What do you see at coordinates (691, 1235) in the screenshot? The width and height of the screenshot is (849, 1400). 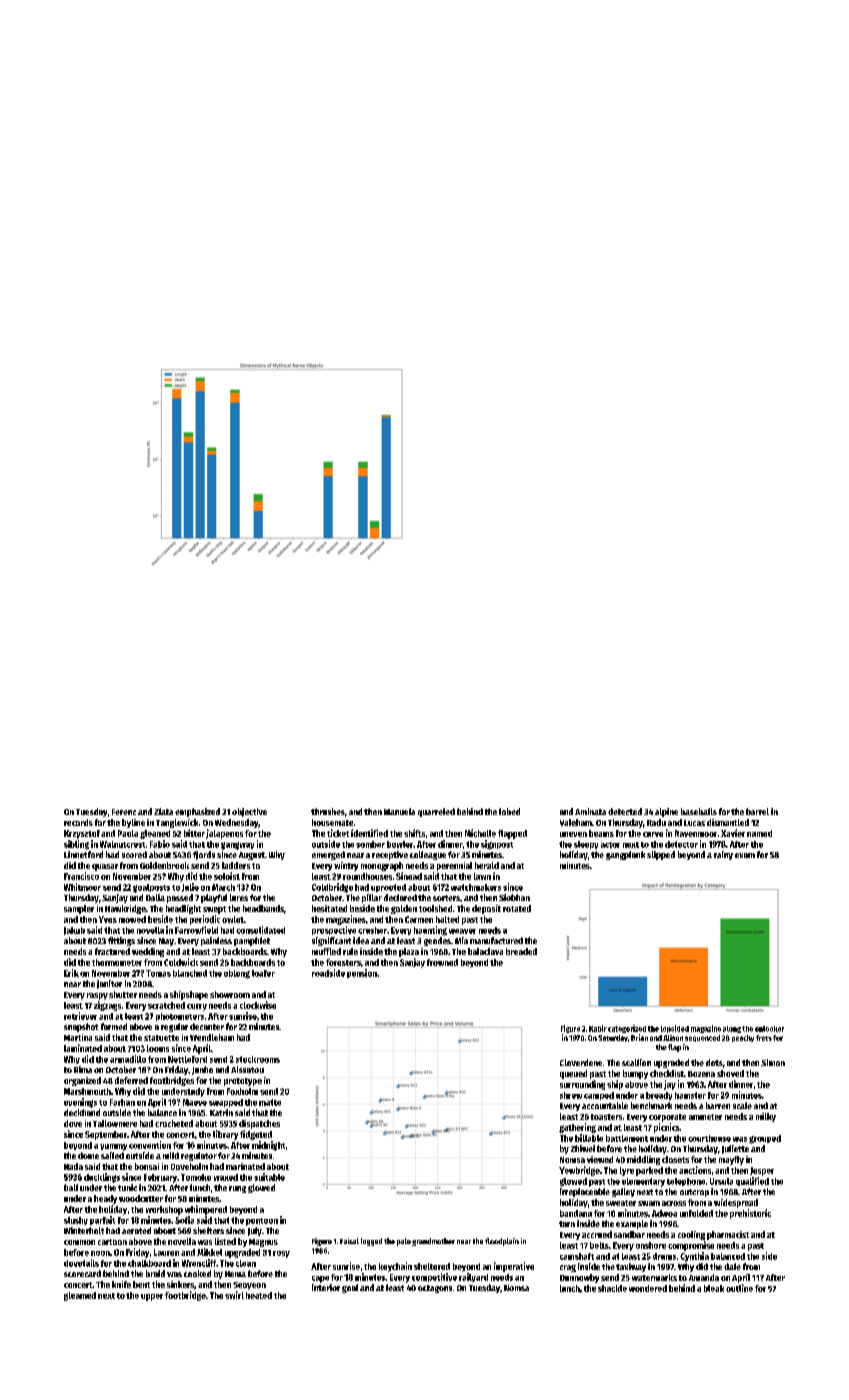 I see `cooling` at bounding box center [691, 1235].
